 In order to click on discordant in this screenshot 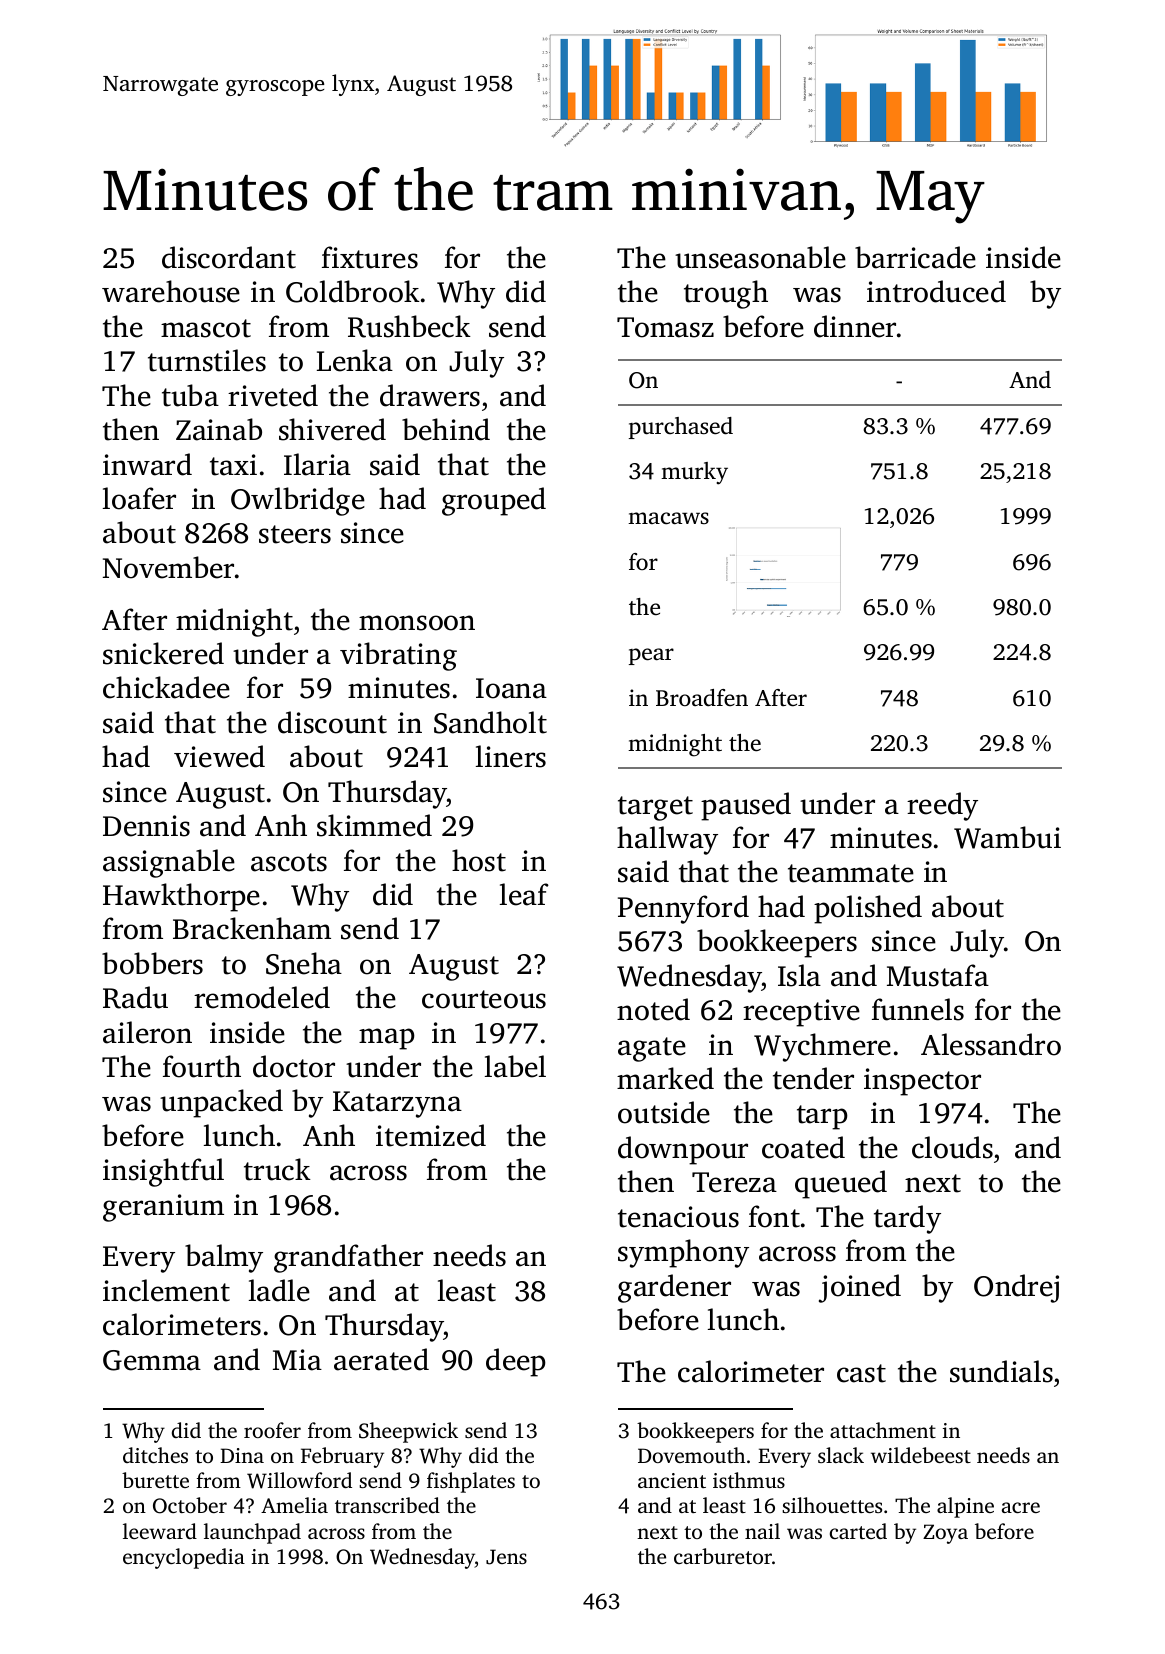, I will do `click(229, 257)`.
